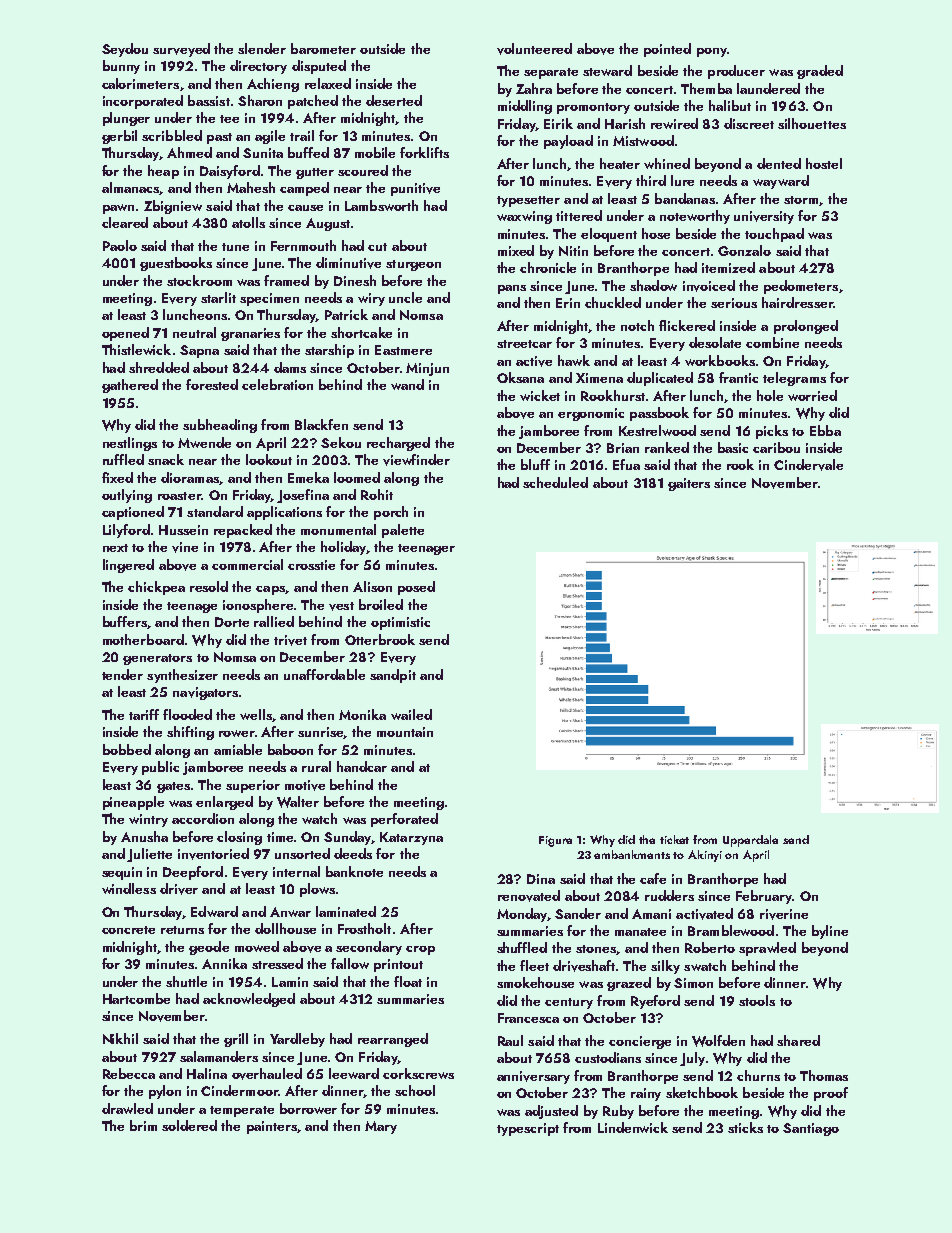  Describe the element at coordinates (712, 52) in the screenshot. I see `pony` at that location.
